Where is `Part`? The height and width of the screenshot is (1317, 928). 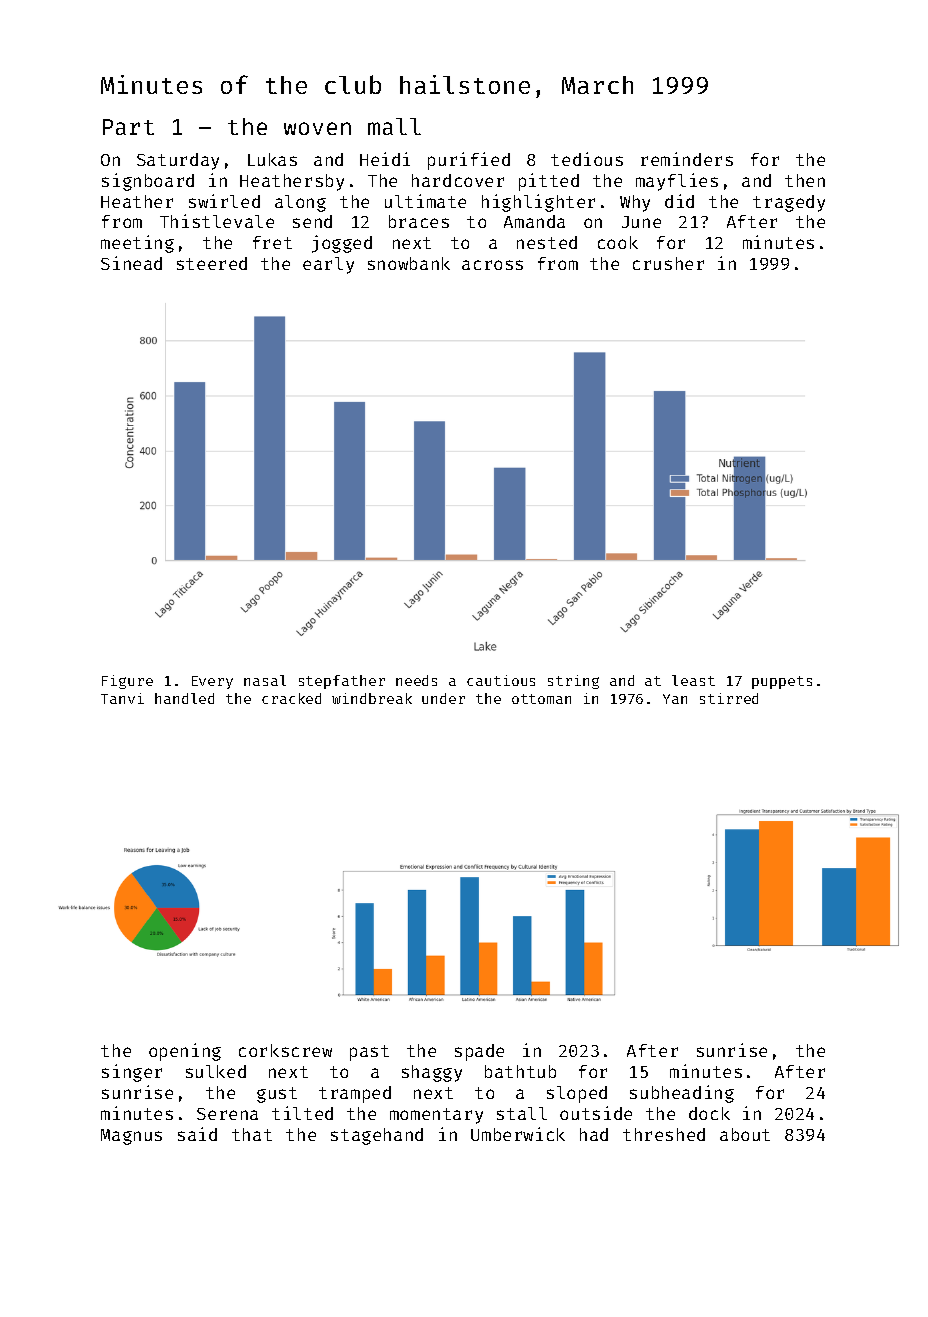
Part is located at coordinates (128, 127).
